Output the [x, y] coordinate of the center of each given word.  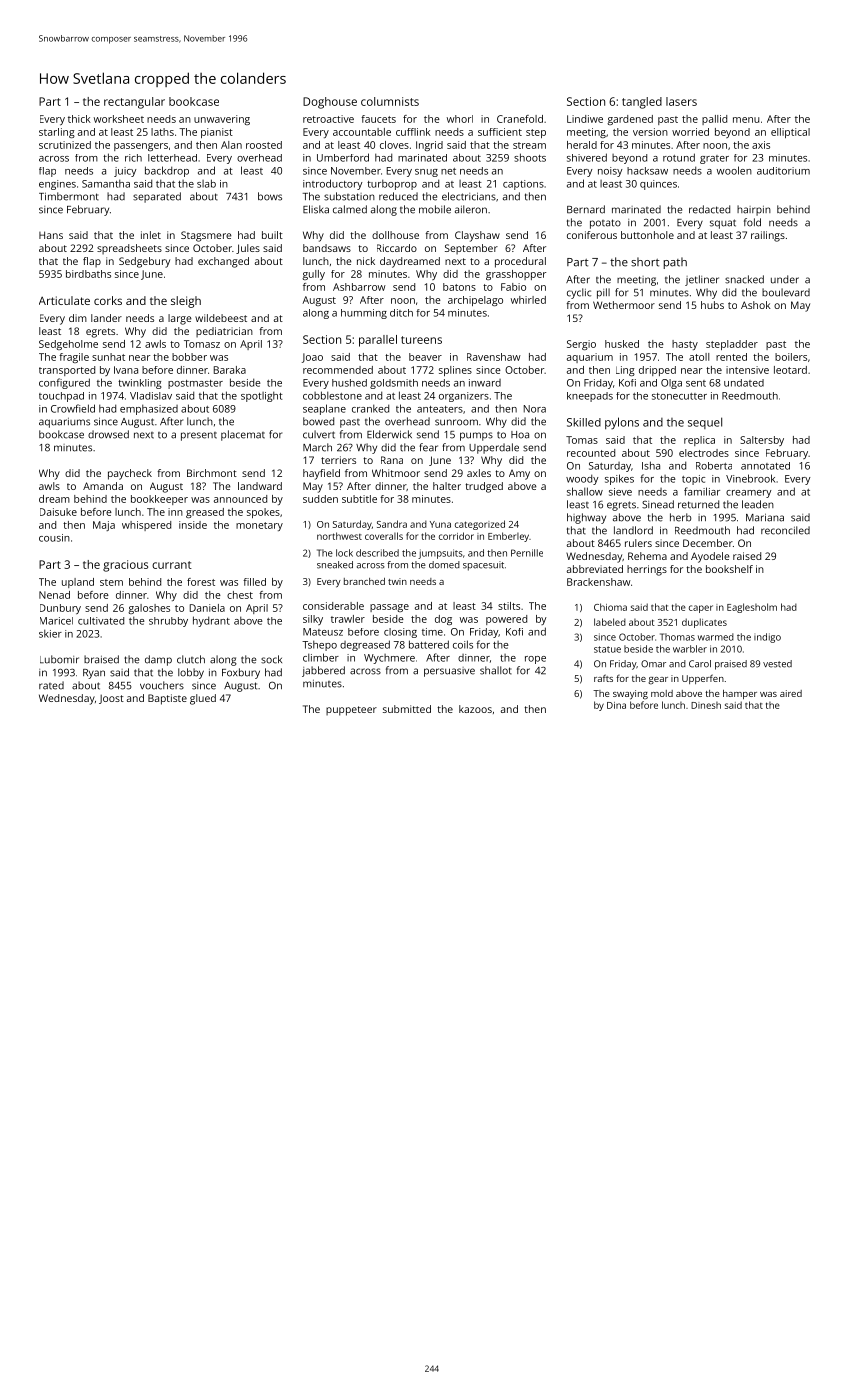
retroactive [328, 119]
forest [201, 582]
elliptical [790, 133]
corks [108, 300]
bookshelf [729, 569]
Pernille [527, 553]
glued [203, 699]
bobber [189, 357]
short [645, 262]
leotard [790, 370]
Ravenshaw [494, 357]
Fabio [513, 287]
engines [57, 185]
